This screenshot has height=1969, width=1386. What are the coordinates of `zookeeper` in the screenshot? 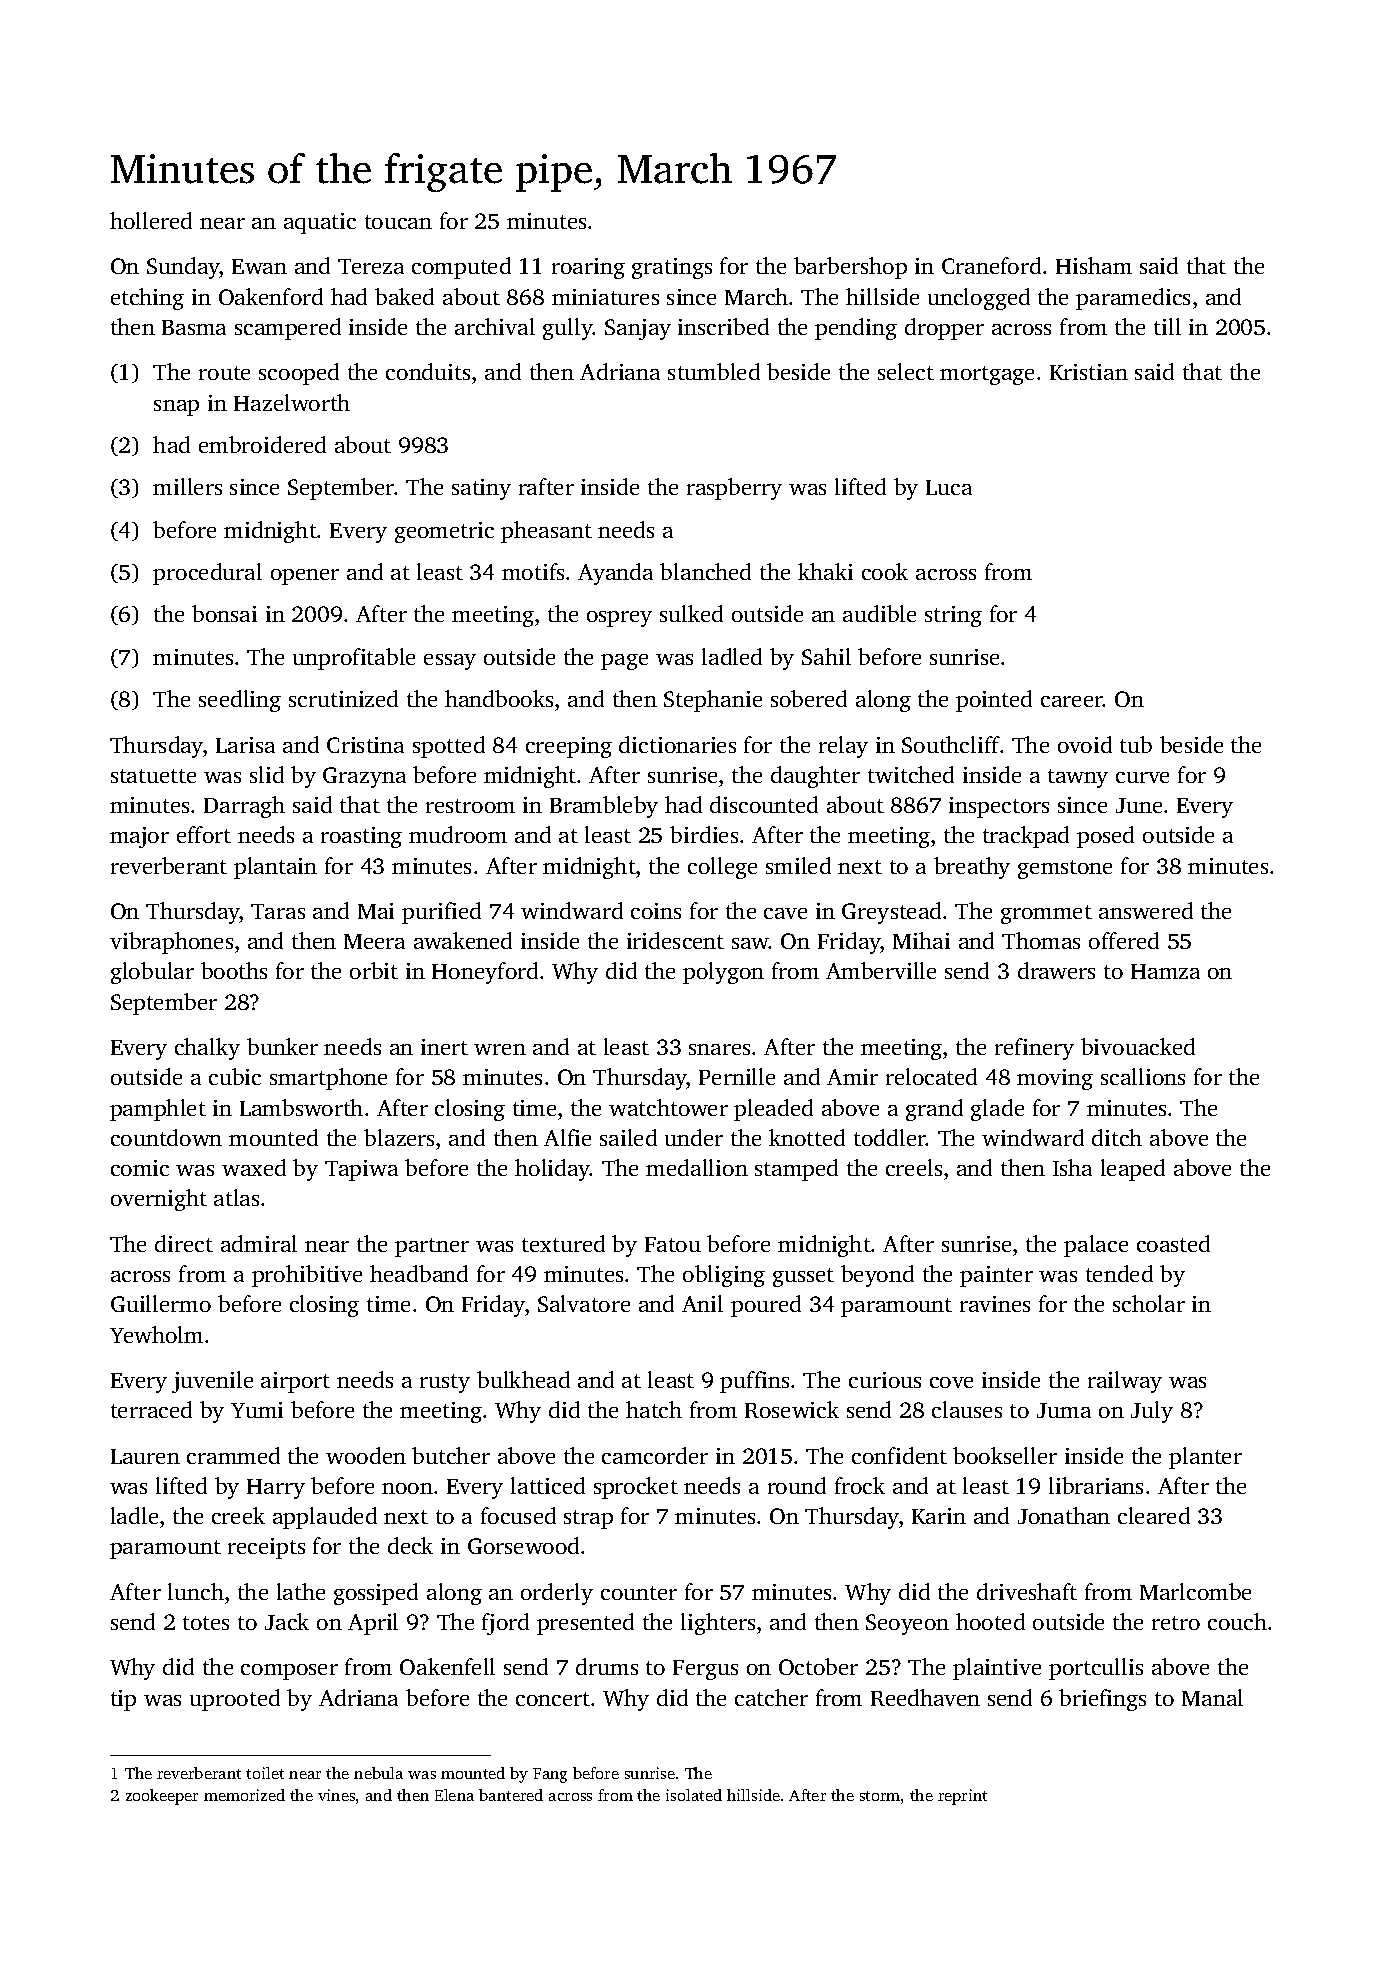 It's located at (162, 1797).
